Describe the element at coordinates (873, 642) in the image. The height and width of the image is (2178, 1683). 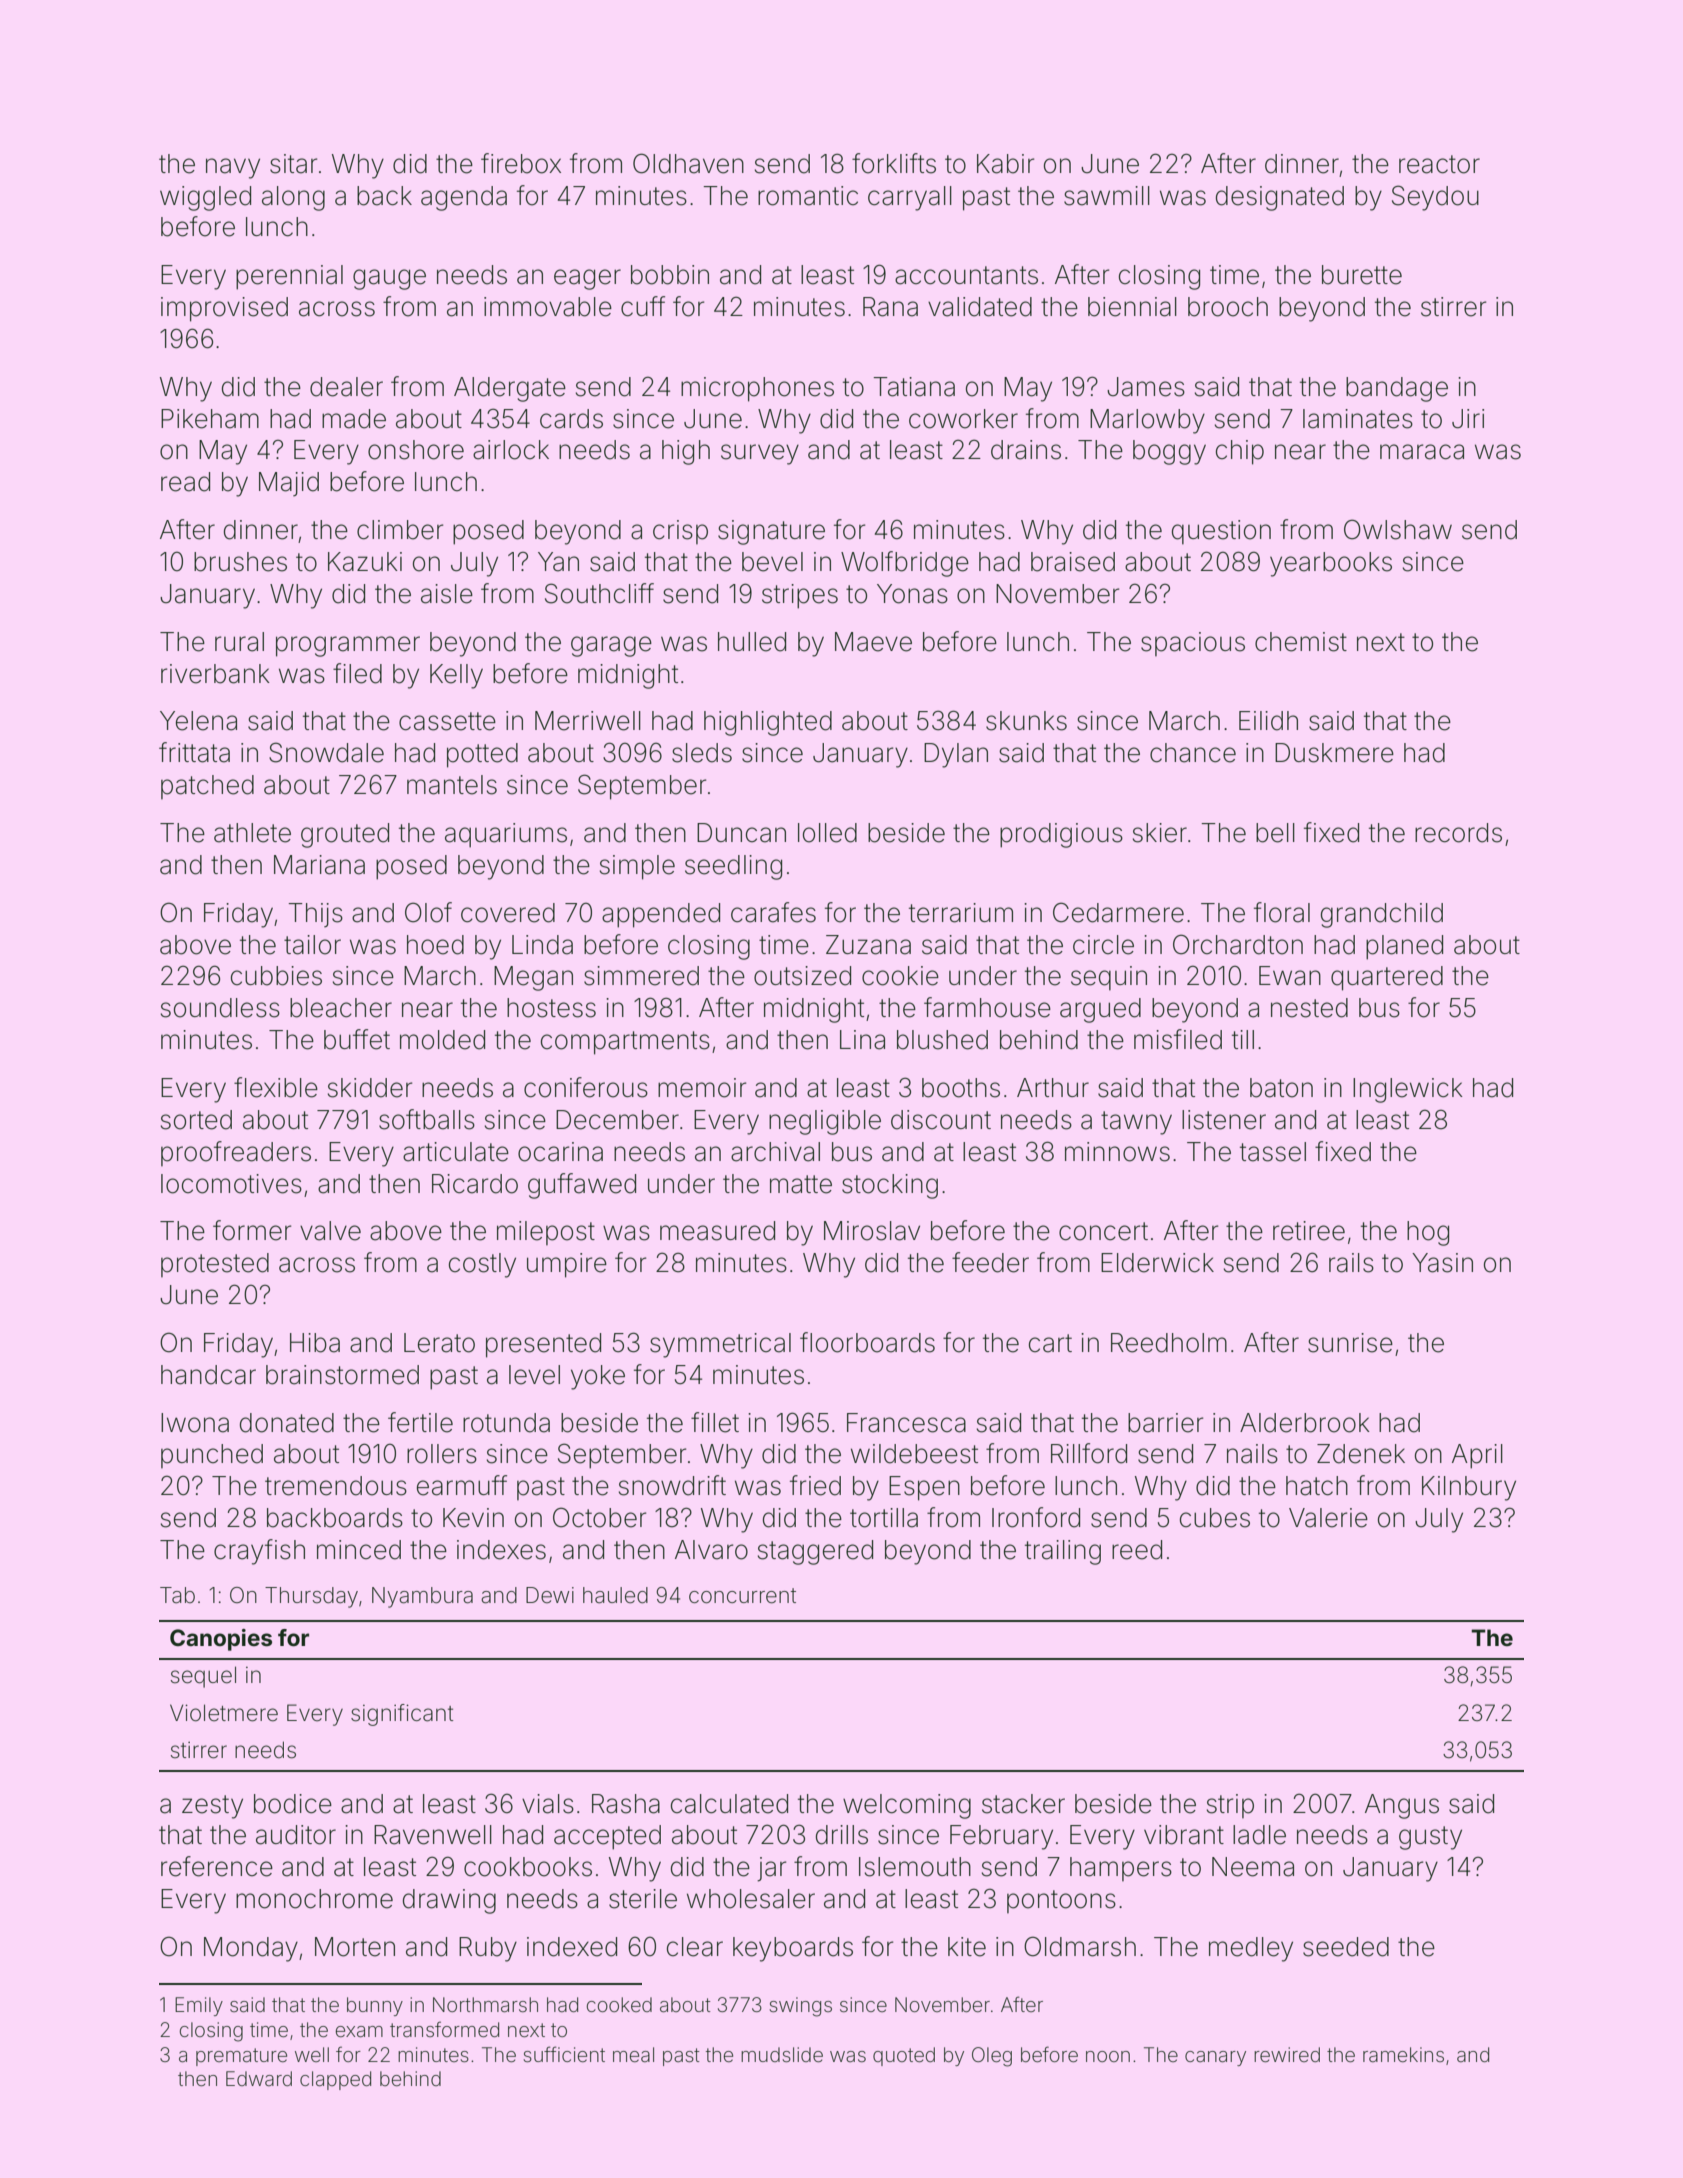
I see `Maeve` at that location.
